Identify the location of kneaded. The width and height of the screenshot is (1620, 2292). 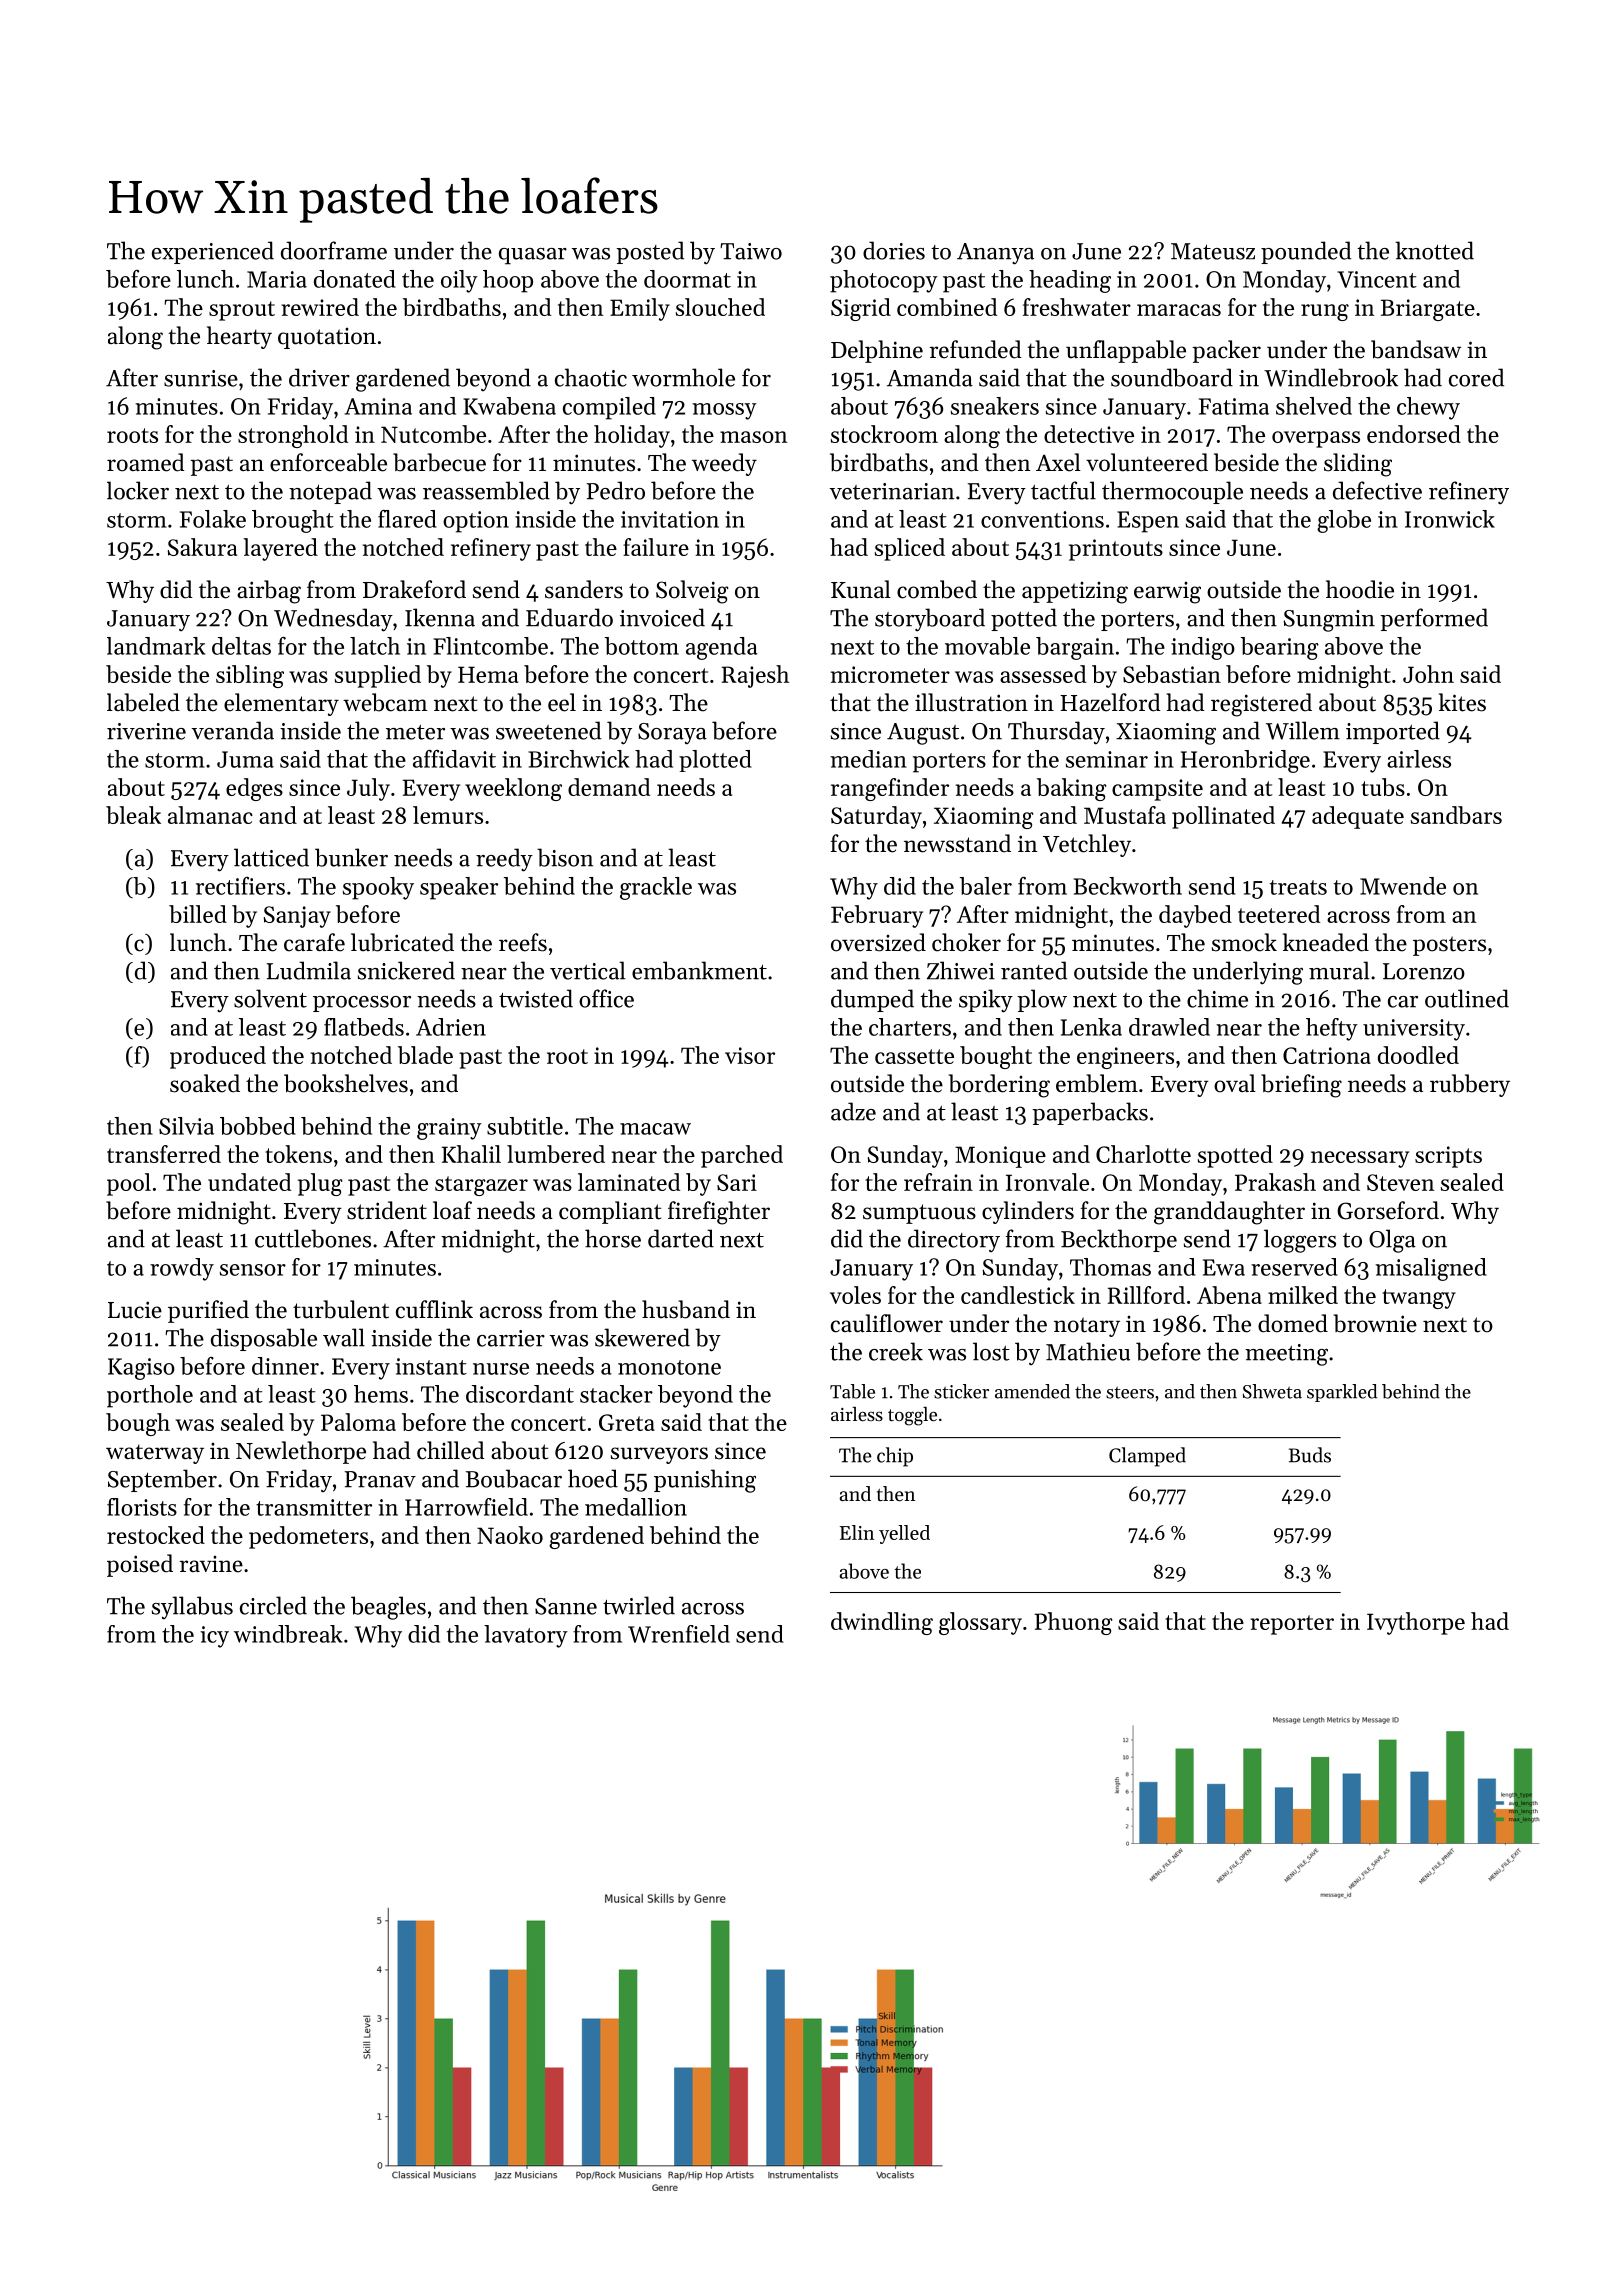
(1326, 942).
